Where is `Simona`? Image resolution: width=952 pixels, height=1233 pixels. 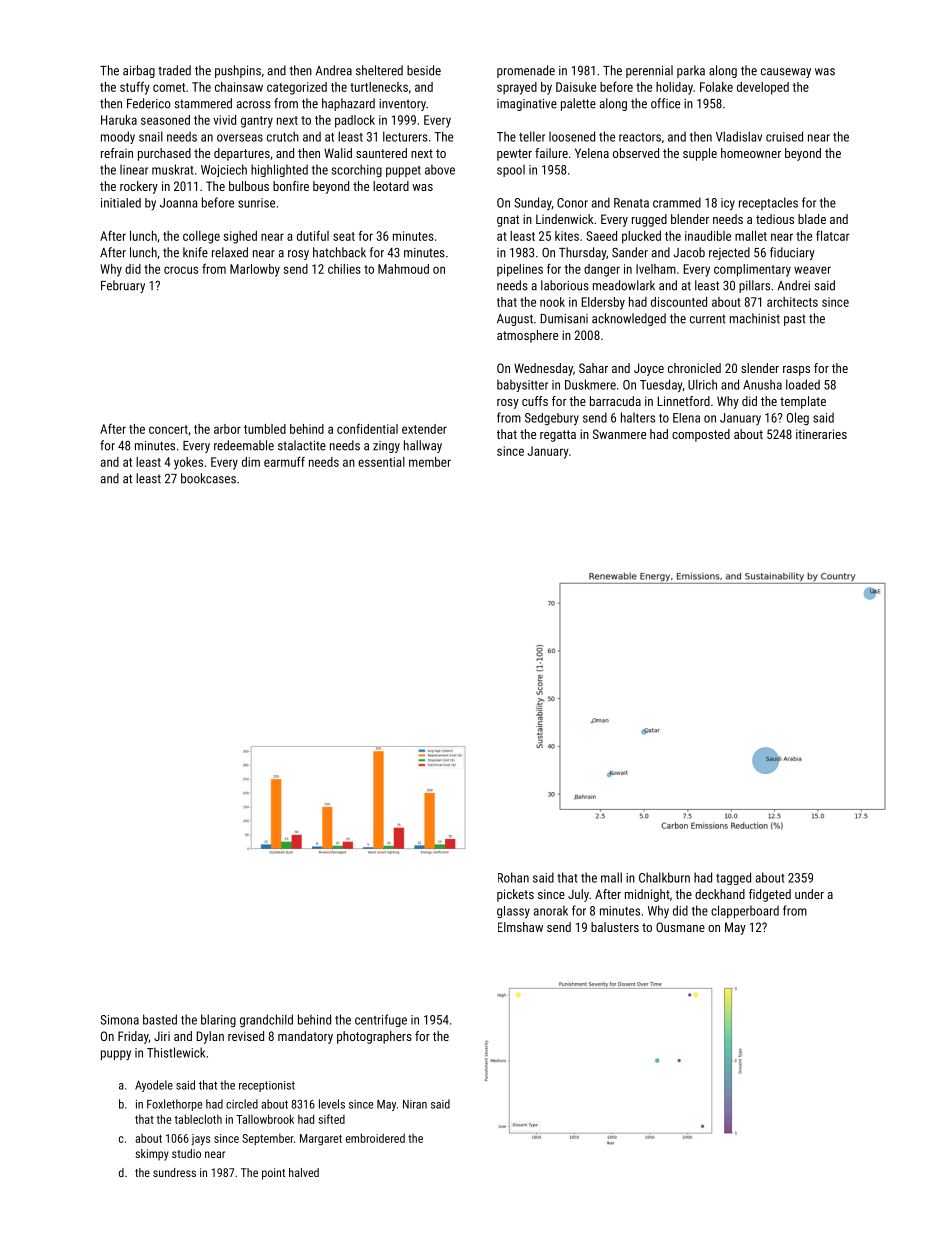
Simona is located at coordinates (119, 1020).
